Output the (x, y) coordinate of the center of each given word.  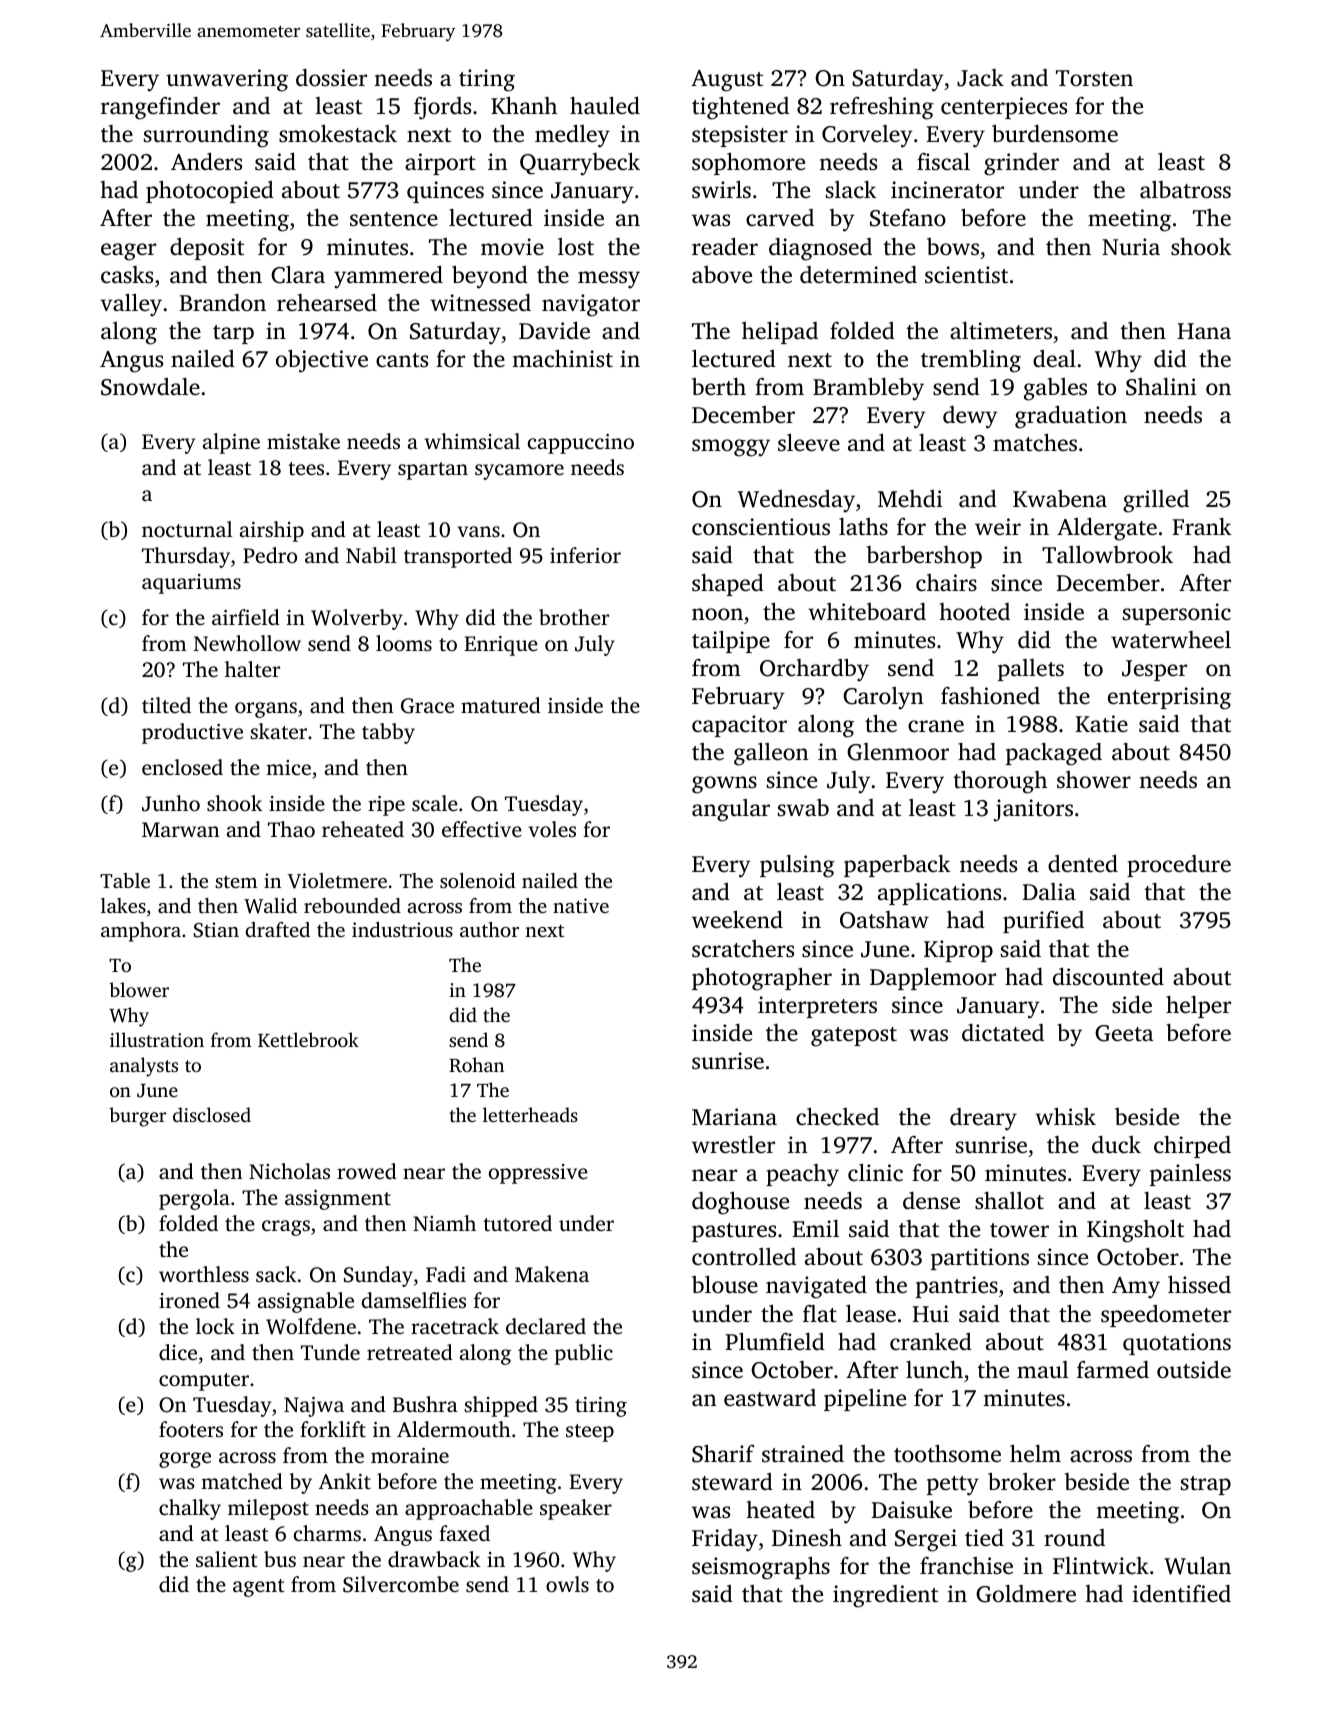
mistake (303, 441)
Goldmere (1026, 1594)
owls (567, 1584)
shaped (728, 585)
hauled (605, 106)
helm (1035, 1454)
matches (1035, 443)
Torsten (1094, 78)
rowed (367, 1171)
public (584, 1354)
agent (259, 1588)
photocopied (210, 192)
